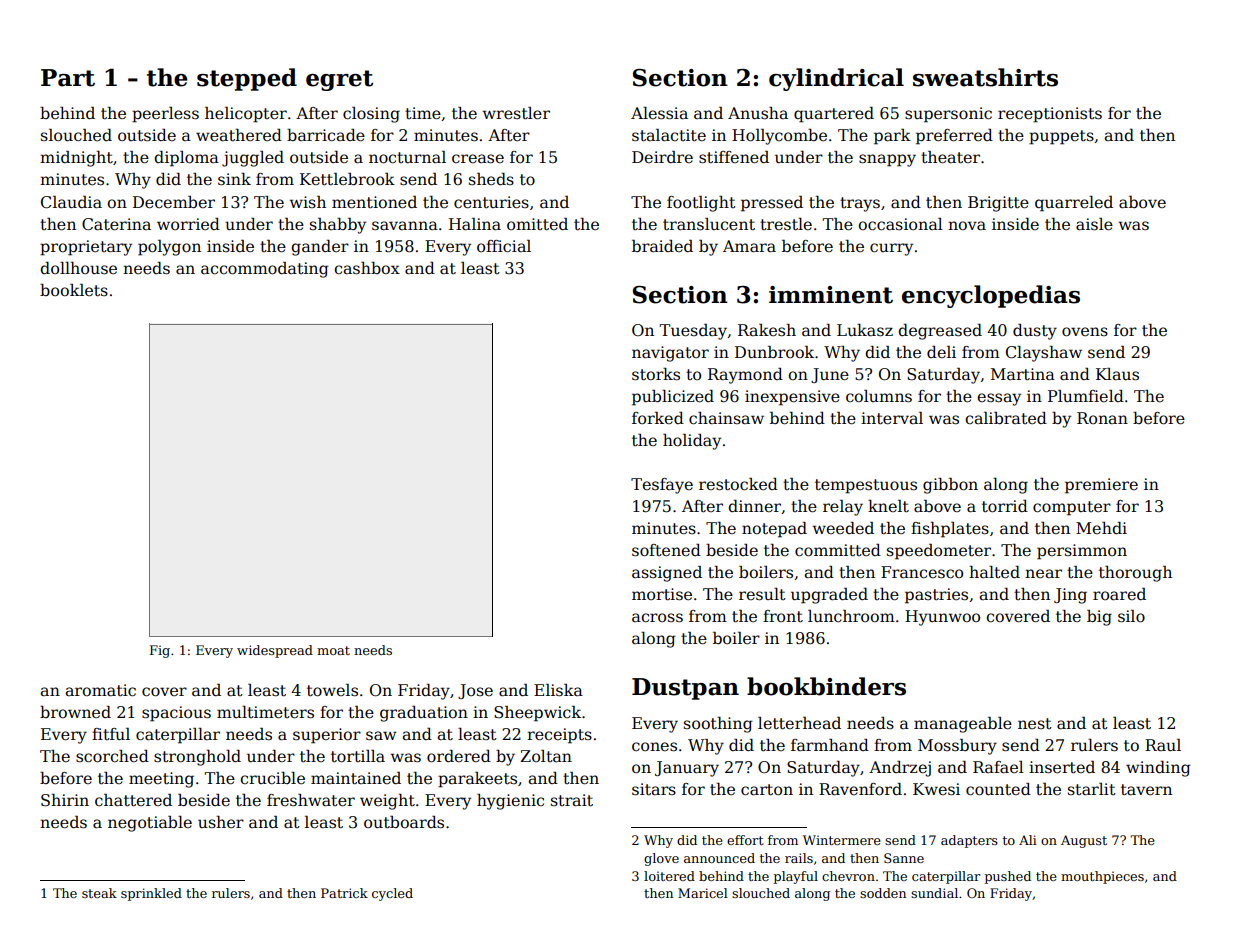  What do you see at coordinates (1061, 137) in the screenshot?
I see `puppets` at bounding box center [1061, 137].
